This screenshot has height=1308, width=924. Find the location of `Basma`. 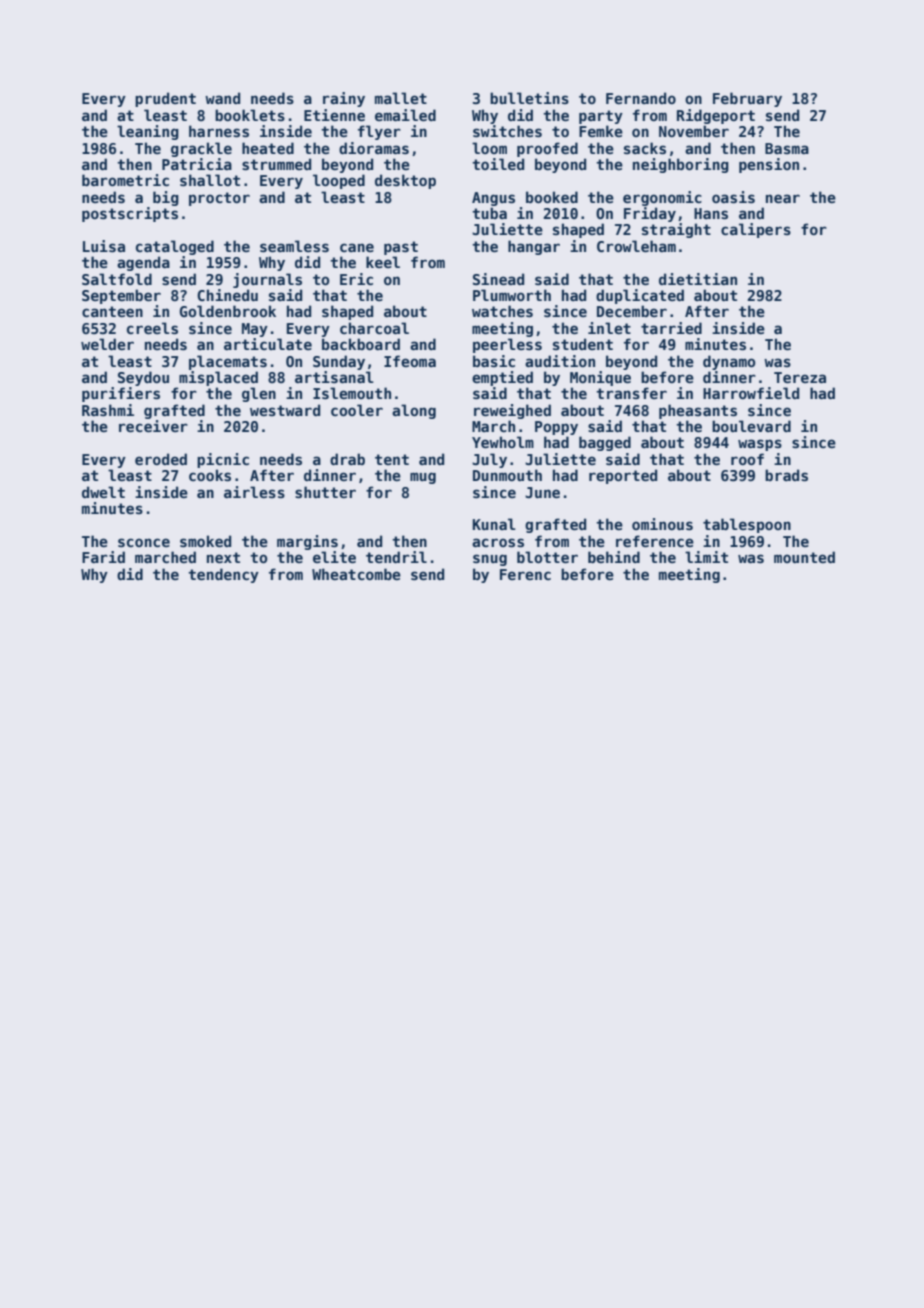

Basma is located at coordinates (787, 148).
